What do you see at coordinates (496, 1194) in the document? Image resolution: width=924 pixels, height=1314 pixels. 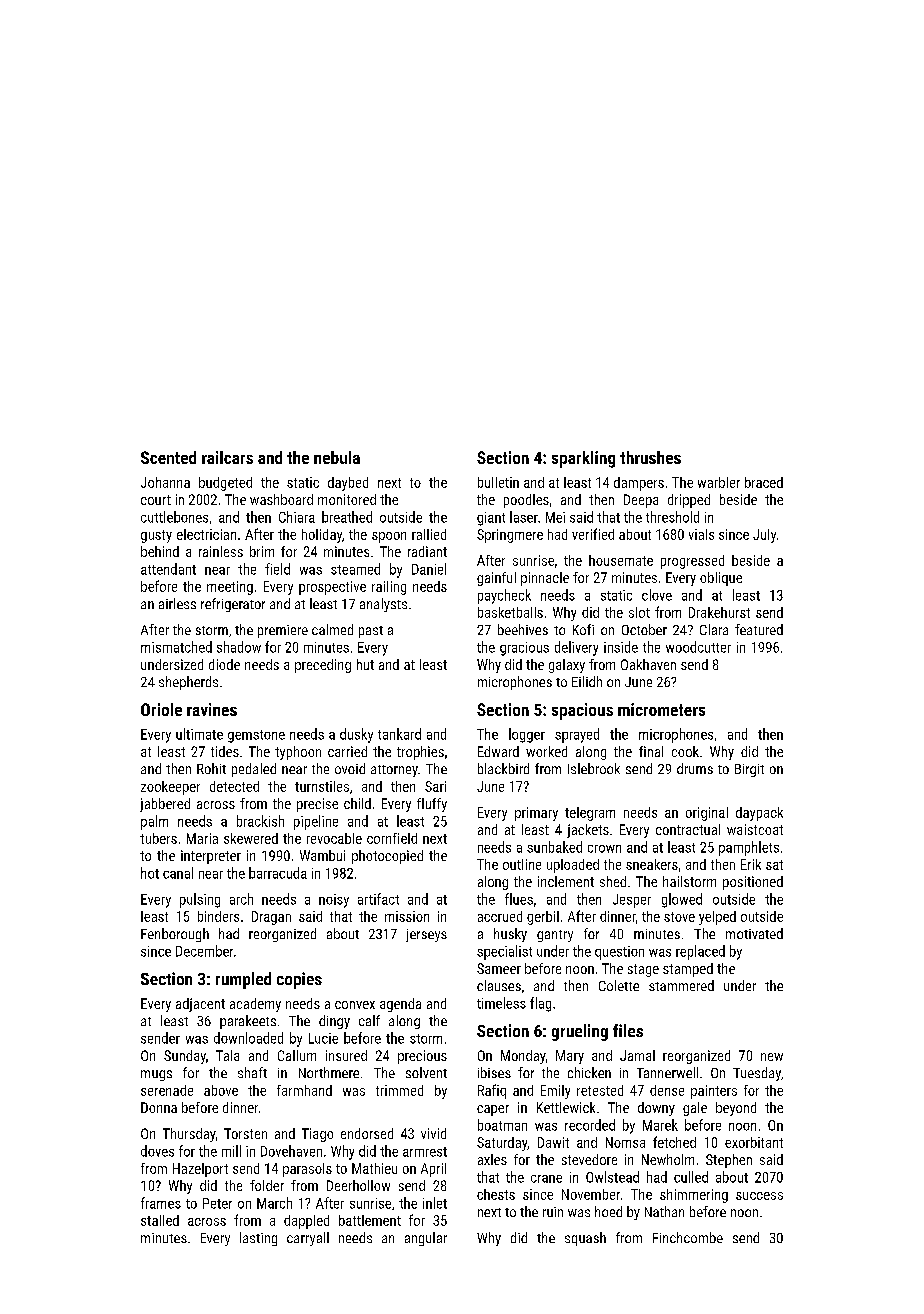 I see `chests` at bounding box center [496, 1194].
